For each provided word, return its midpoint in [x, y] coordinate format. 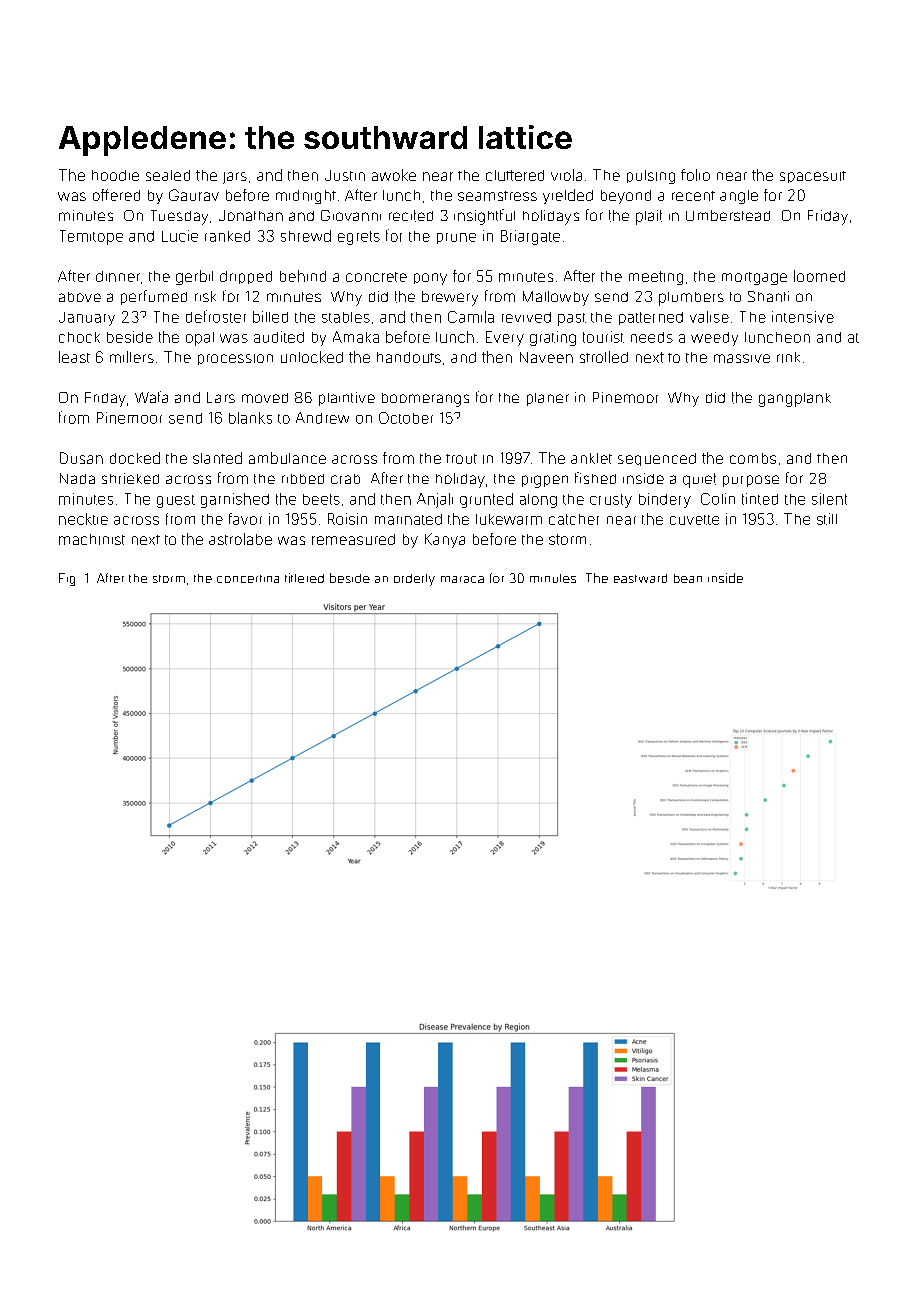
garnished [235, 500]
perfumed [154, 297]
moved [265, 398]
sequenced [657, 459]
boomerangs [425, 400]
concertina [248, 579]
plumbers [691, 299]
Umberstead [728, 215]
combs [753, 458]
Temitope [91, 237]
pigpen [545, 481]
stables [346, 317]
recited [411, 216]
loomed [819, 276]
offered [116, 195]
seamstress [497, 196]
